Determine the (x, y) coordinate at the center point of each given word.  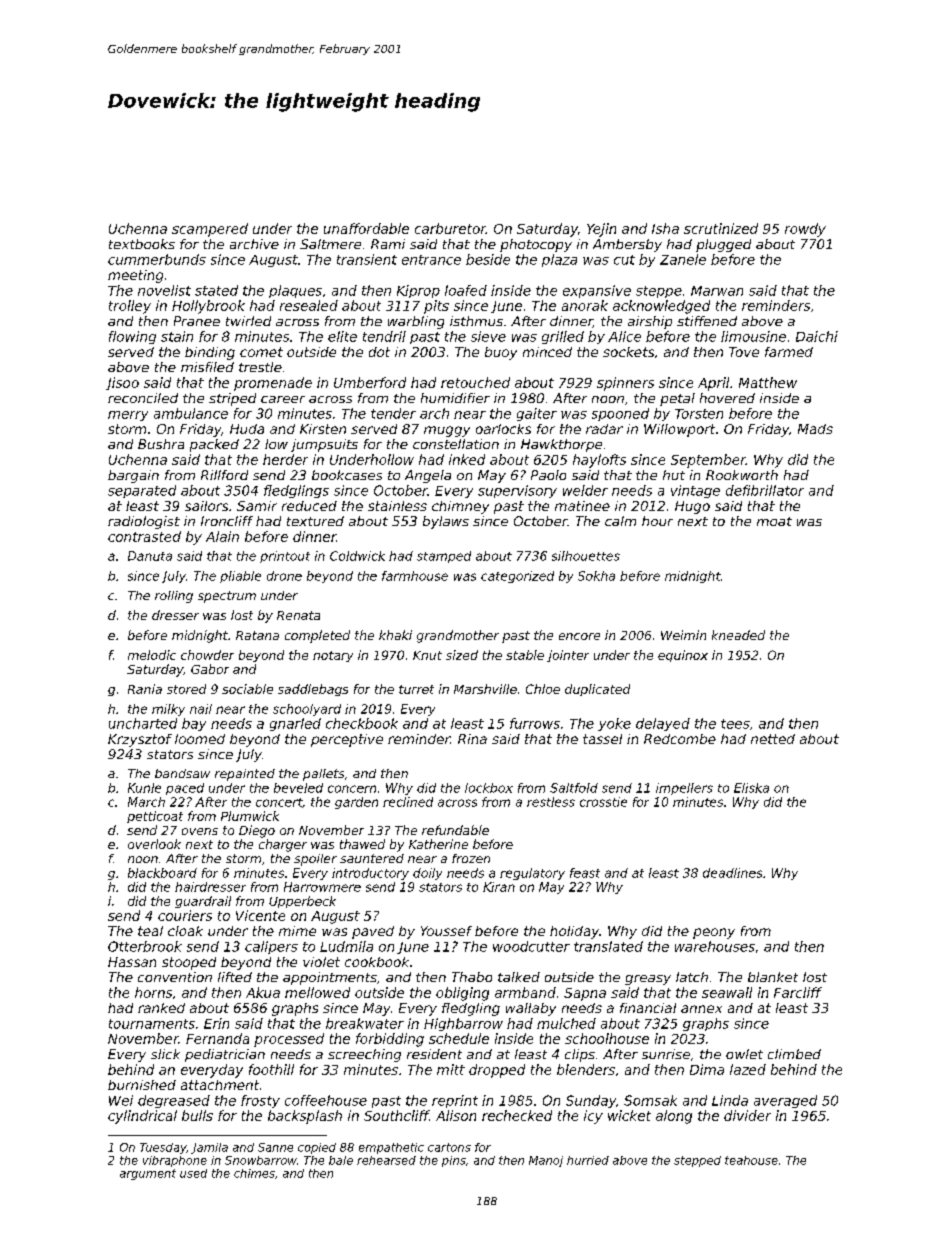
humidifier (455, 398)
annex (701, 1009)
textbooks (142, 244)
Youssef (446, 931)
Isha (665, 228)
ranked (161, 1008)
